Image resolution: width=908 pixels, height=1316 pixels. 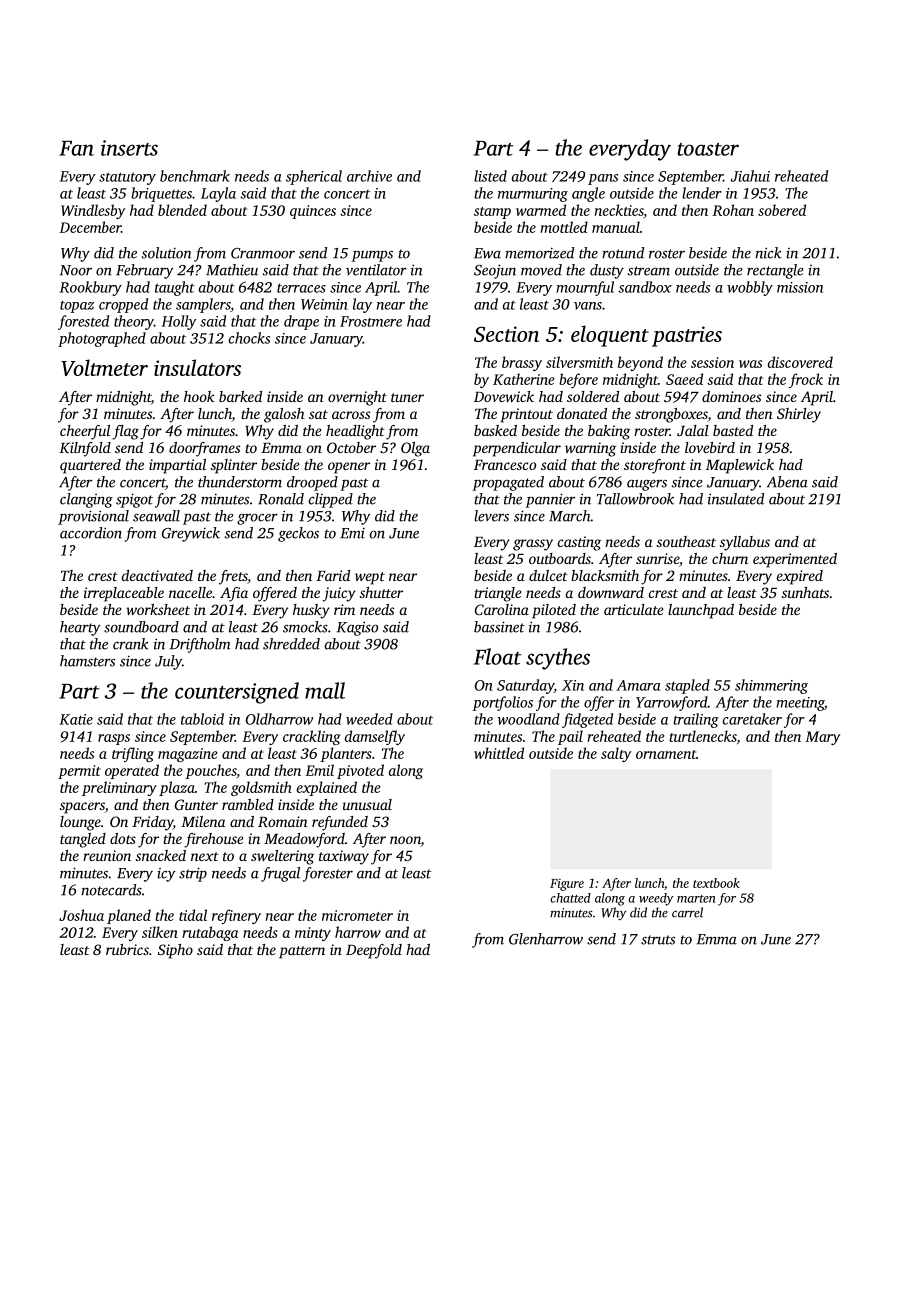 I want to click on toaster, so click(x=708, y=149).
